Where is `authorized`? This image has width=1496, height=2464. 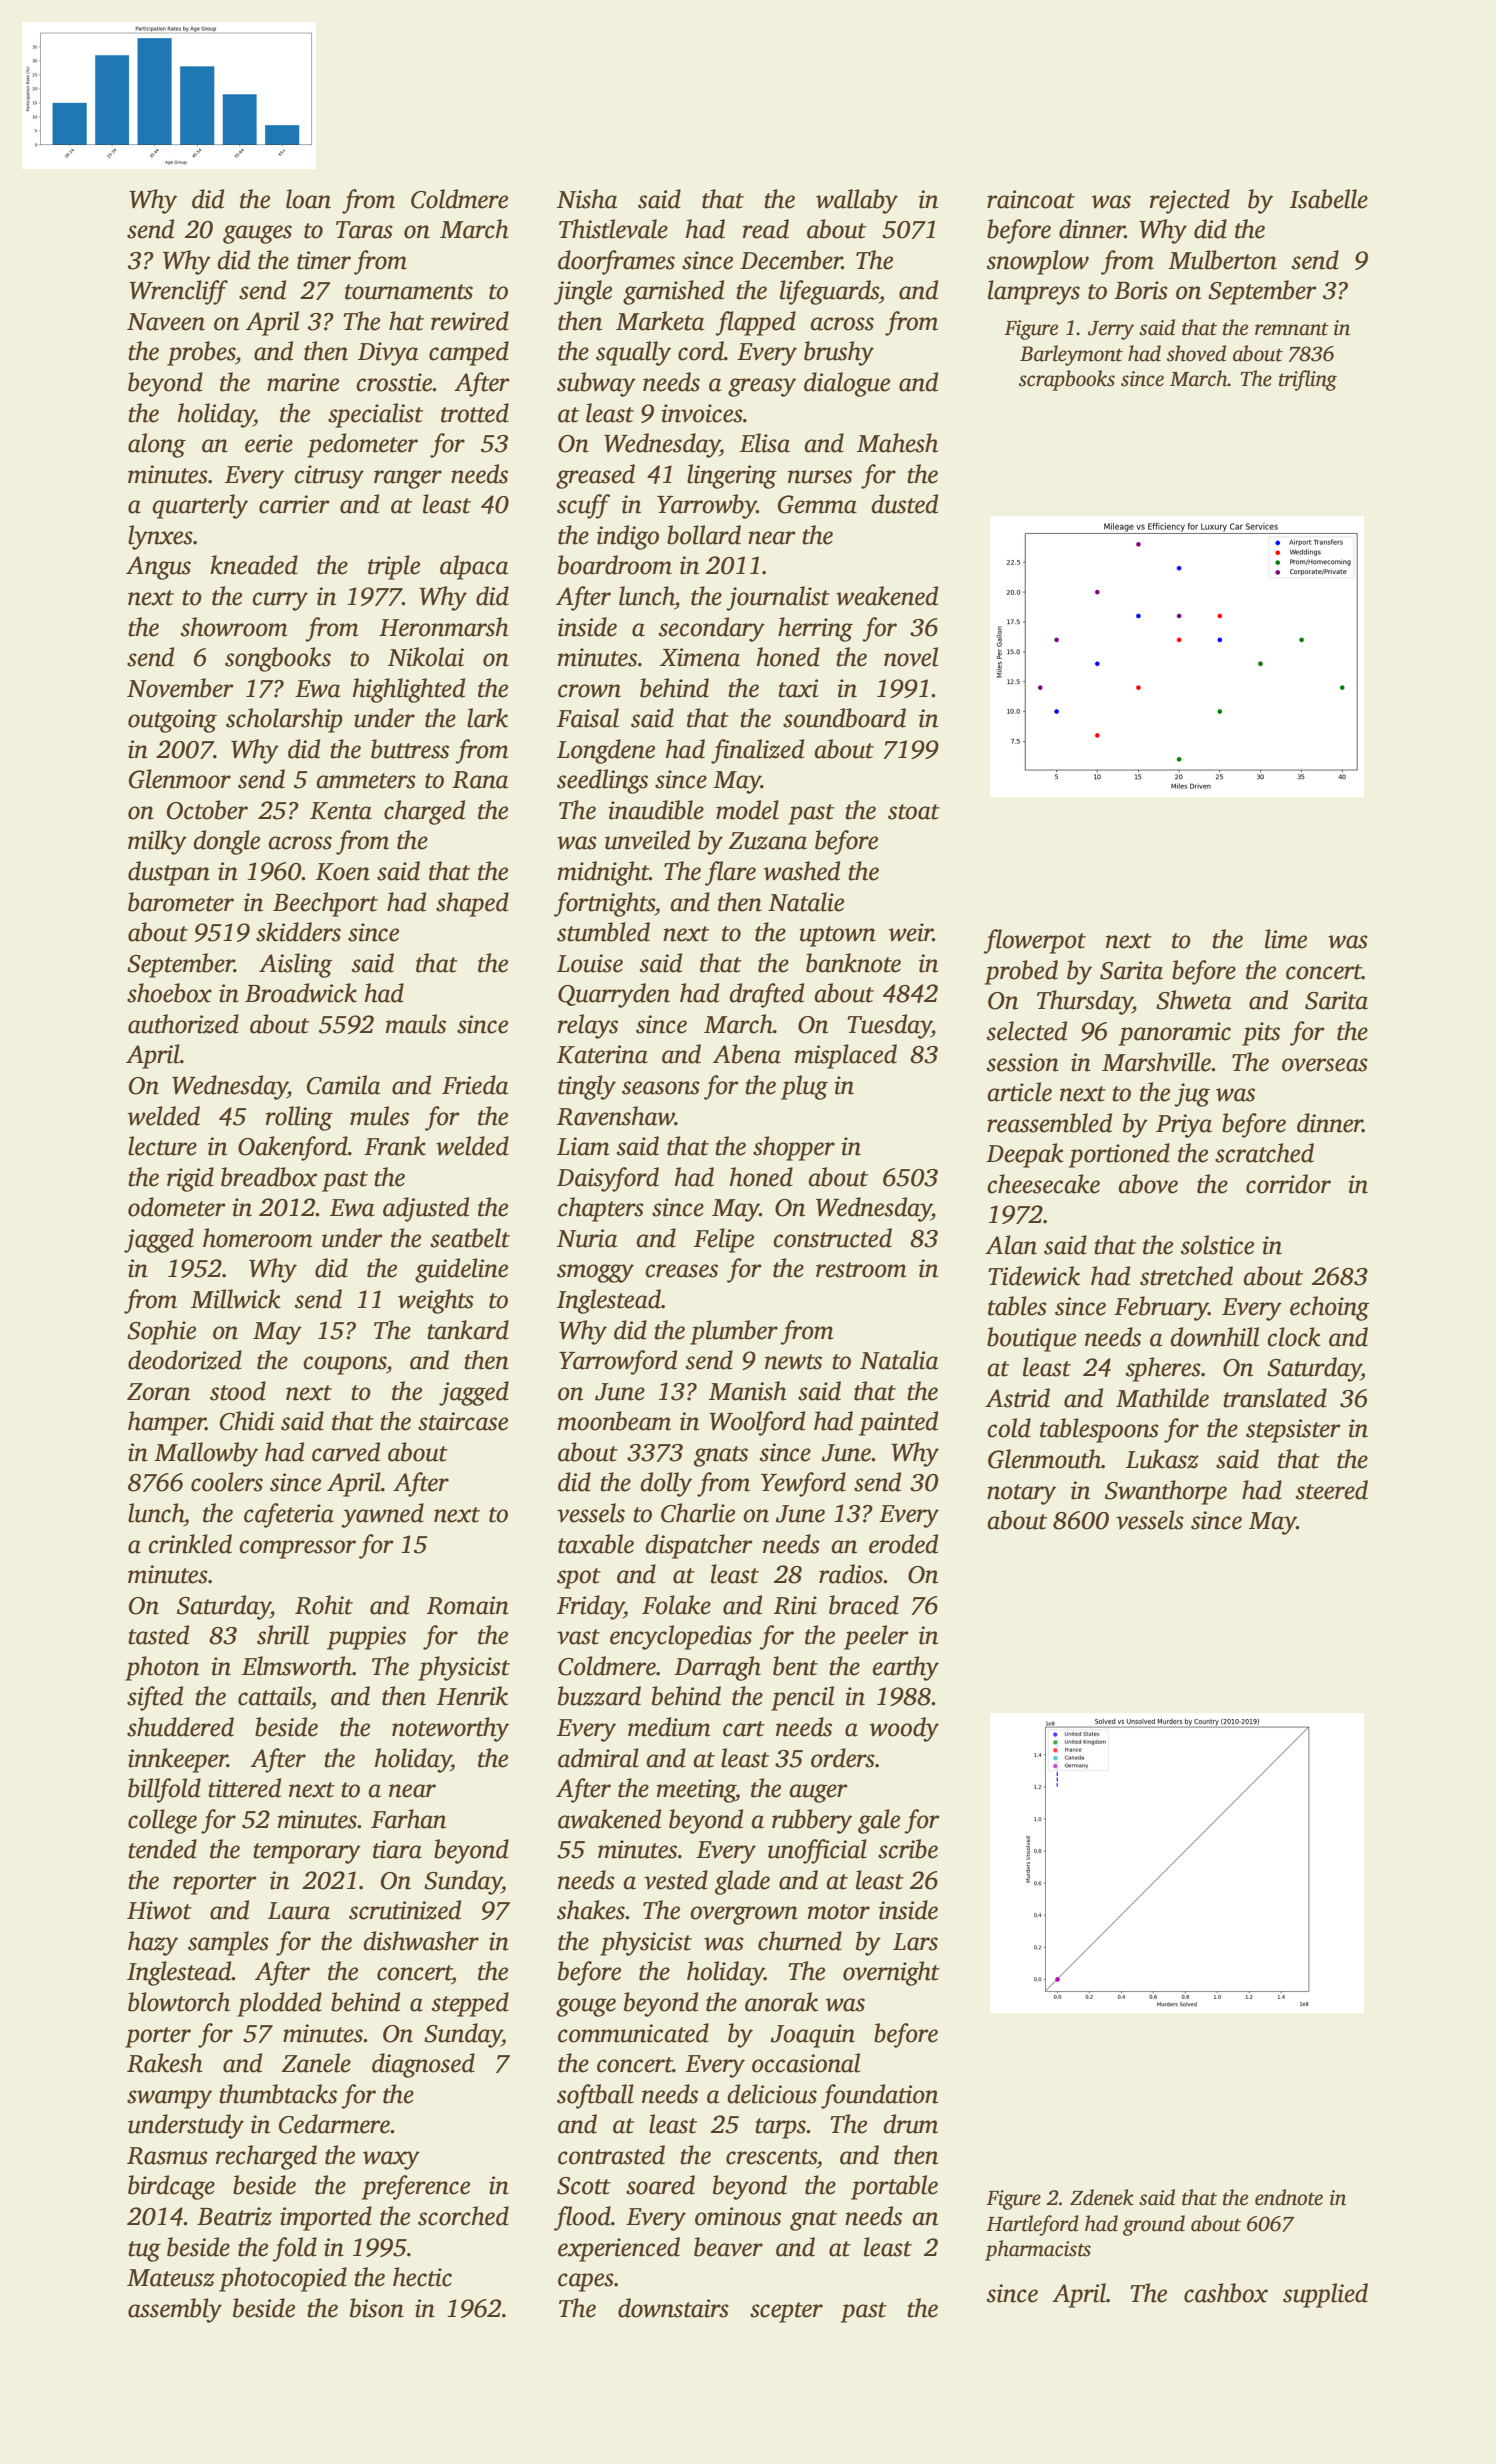
authorized is located at coordinates (183, 1024).
